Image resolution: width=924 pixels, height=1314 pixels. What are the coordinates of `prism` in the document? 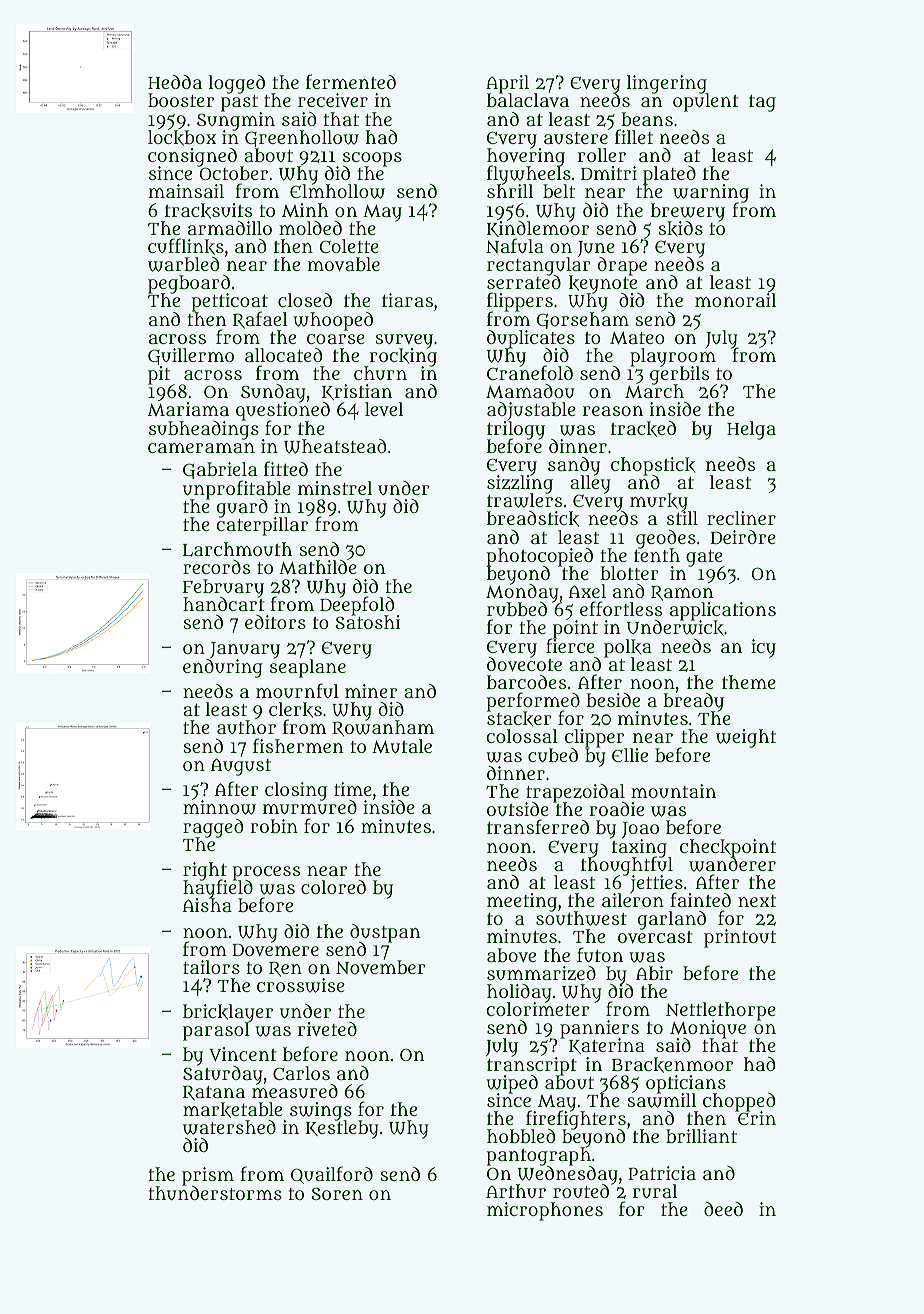 It's located at (208, 1176).
